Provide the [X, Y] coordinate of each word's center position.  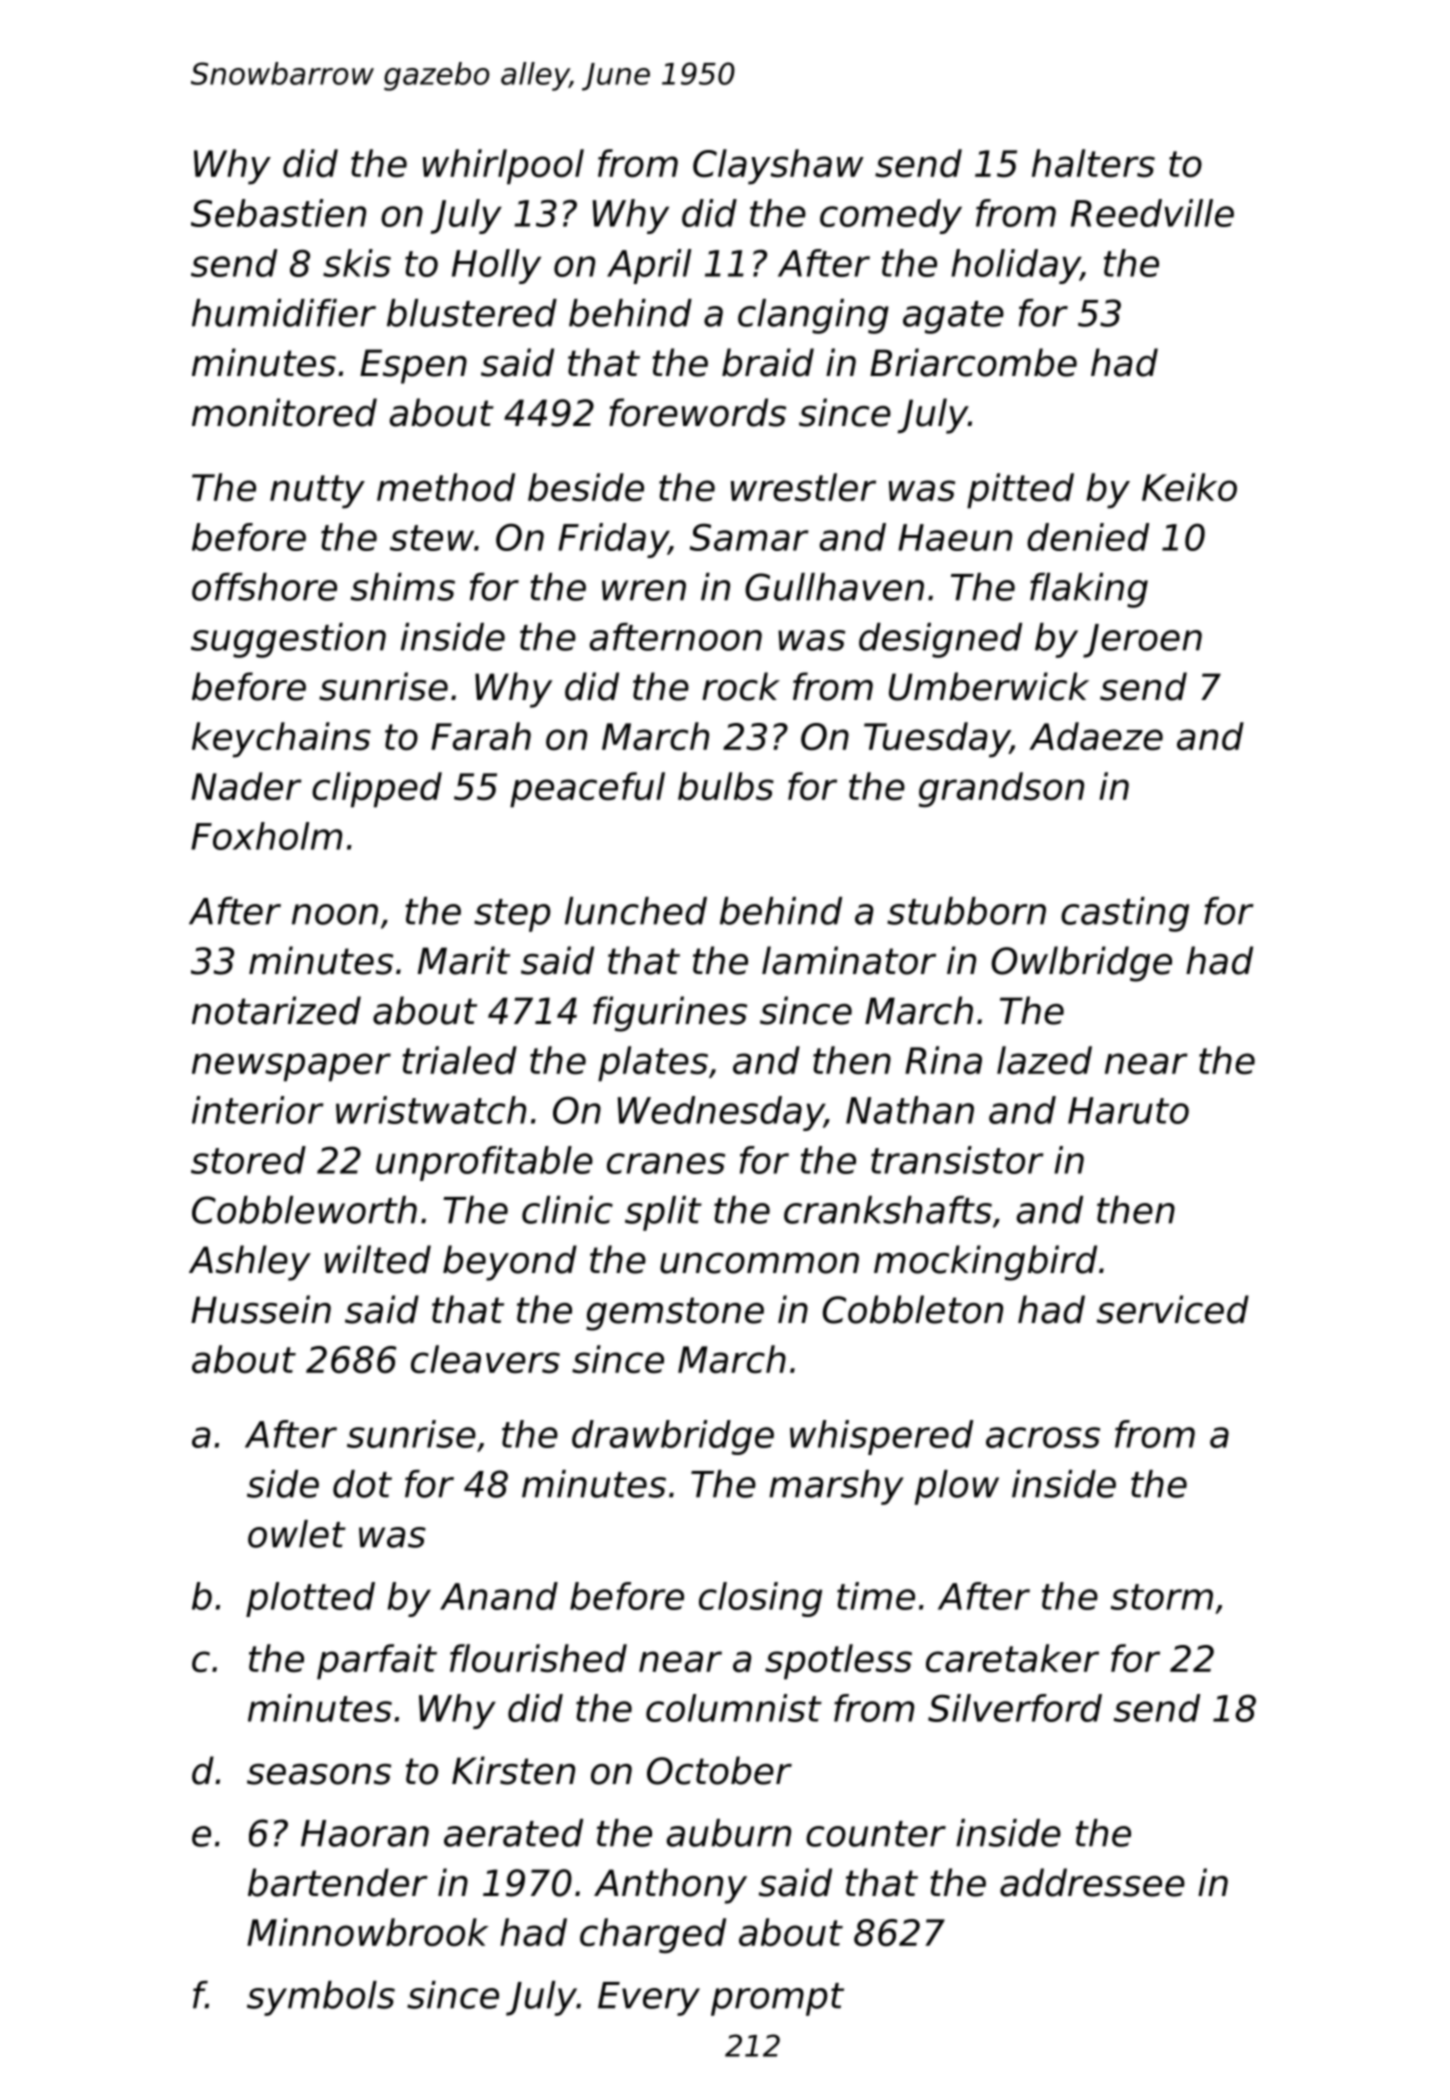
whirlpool [503, 167]
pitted [1020, 491]
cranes [666, 1163]
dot [362, 1484]
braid [768, 362]
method [446, 487]
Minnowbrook [368, 1932]
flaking [1089, 590]
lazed [1044, 1060]
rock [741, 686]
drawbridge [673, 1437]
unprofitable [484, 1163]
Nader [246, 786]
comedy [891, 216]
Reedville [1152, 213]
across [1043, 1437]
